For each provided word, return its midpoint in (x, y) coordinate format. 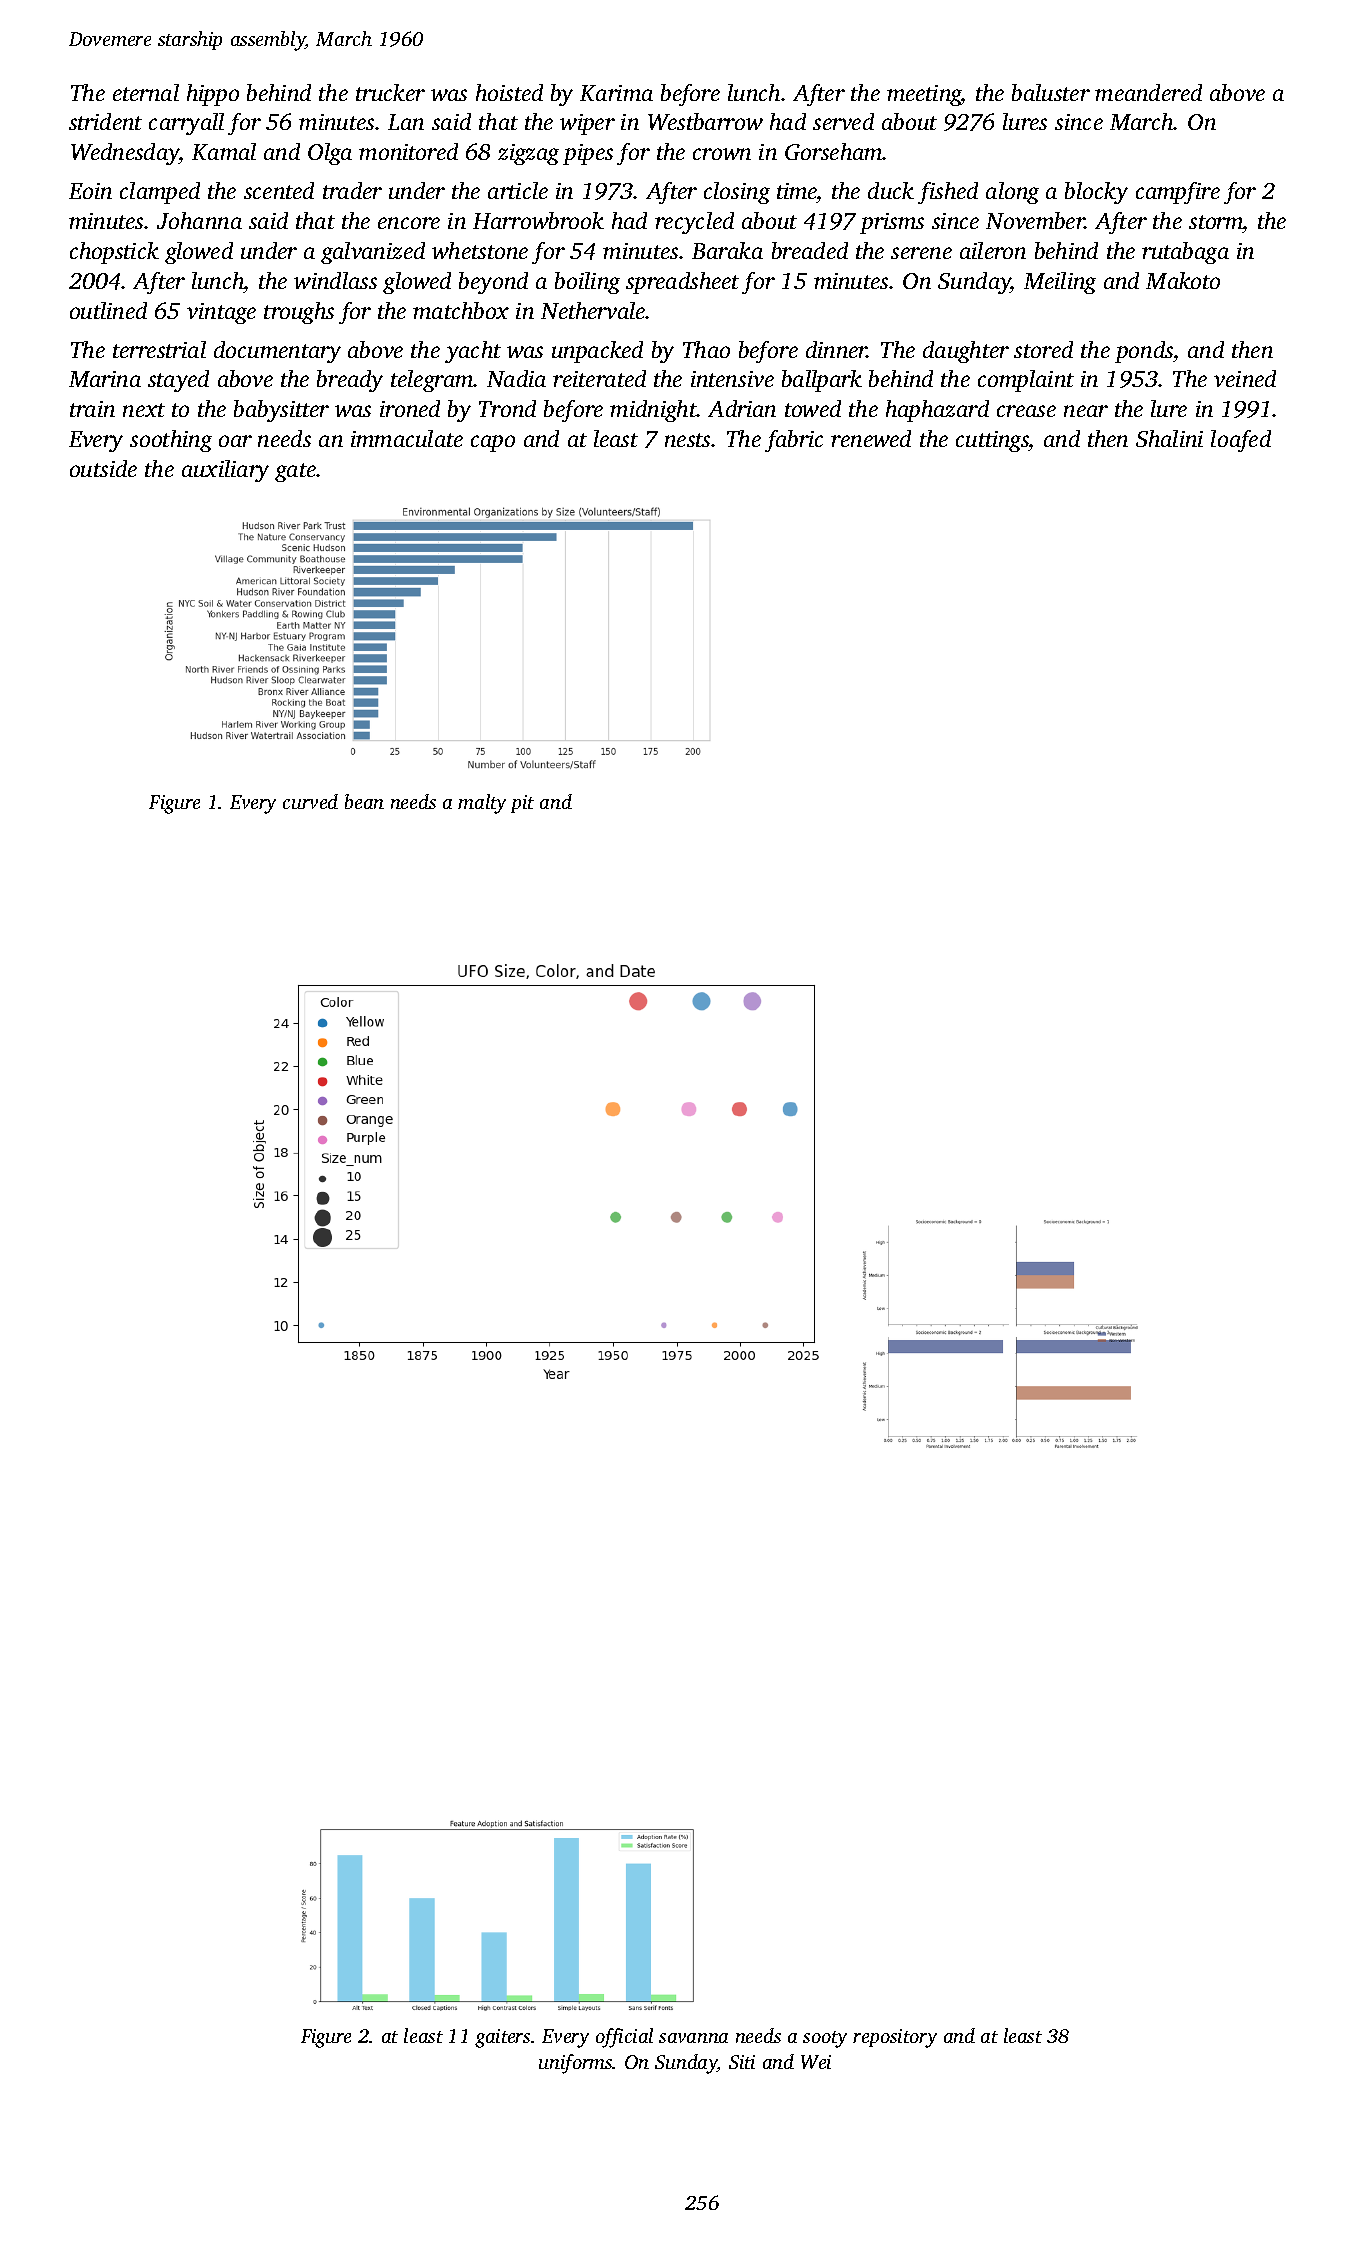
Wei (816, 2062)
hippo (213, 95)
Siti (742, 2062)
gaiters (502, 2038)
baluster (1051, 92)
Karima (616, 93)
